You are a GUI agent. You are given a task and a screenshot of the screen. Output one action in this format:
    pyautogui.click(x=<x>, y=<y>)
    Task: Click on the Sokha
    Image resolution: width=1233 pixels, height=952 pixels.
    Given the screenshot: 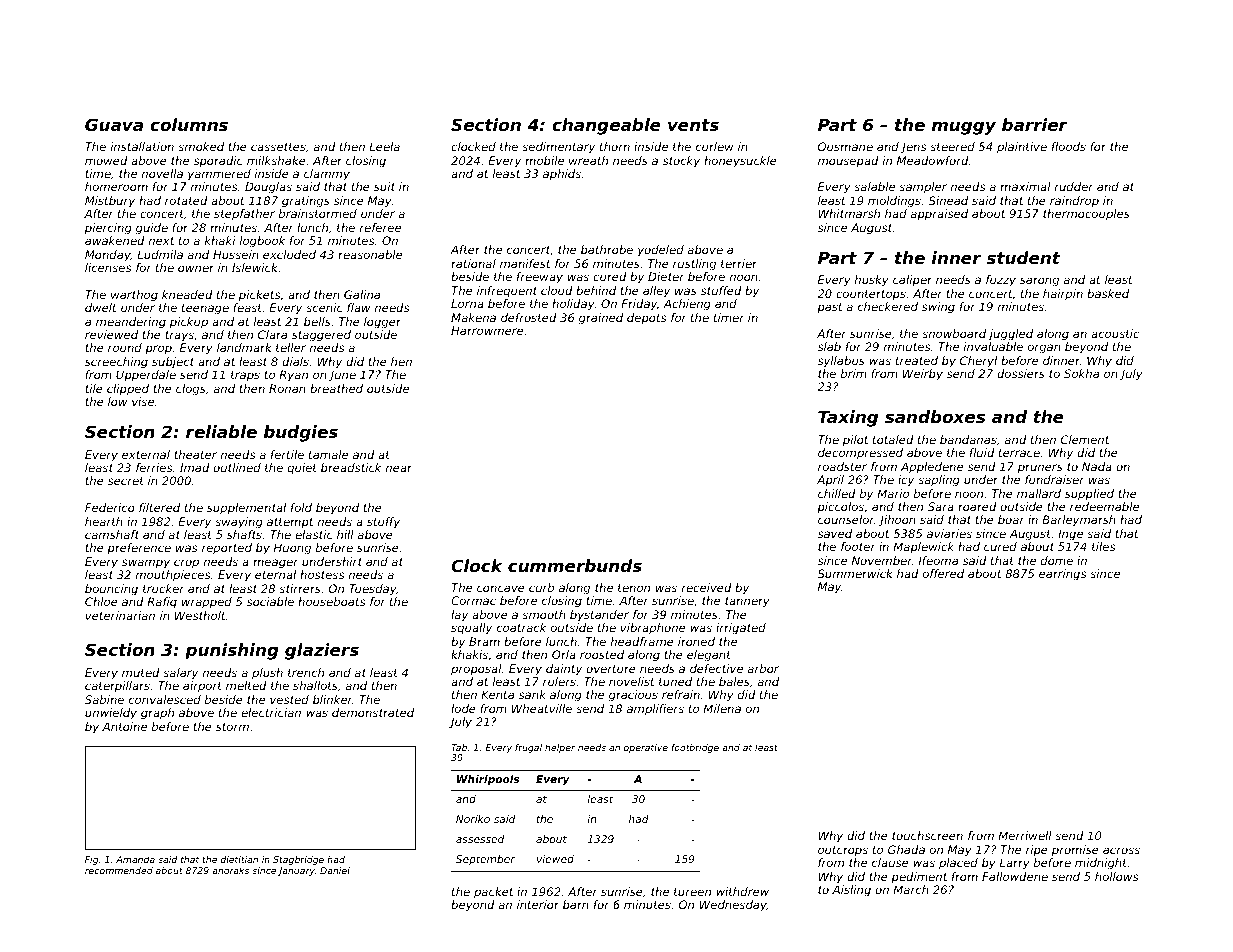 What is the action you would take?
    pyautogui.click(x=1081, y=373)
